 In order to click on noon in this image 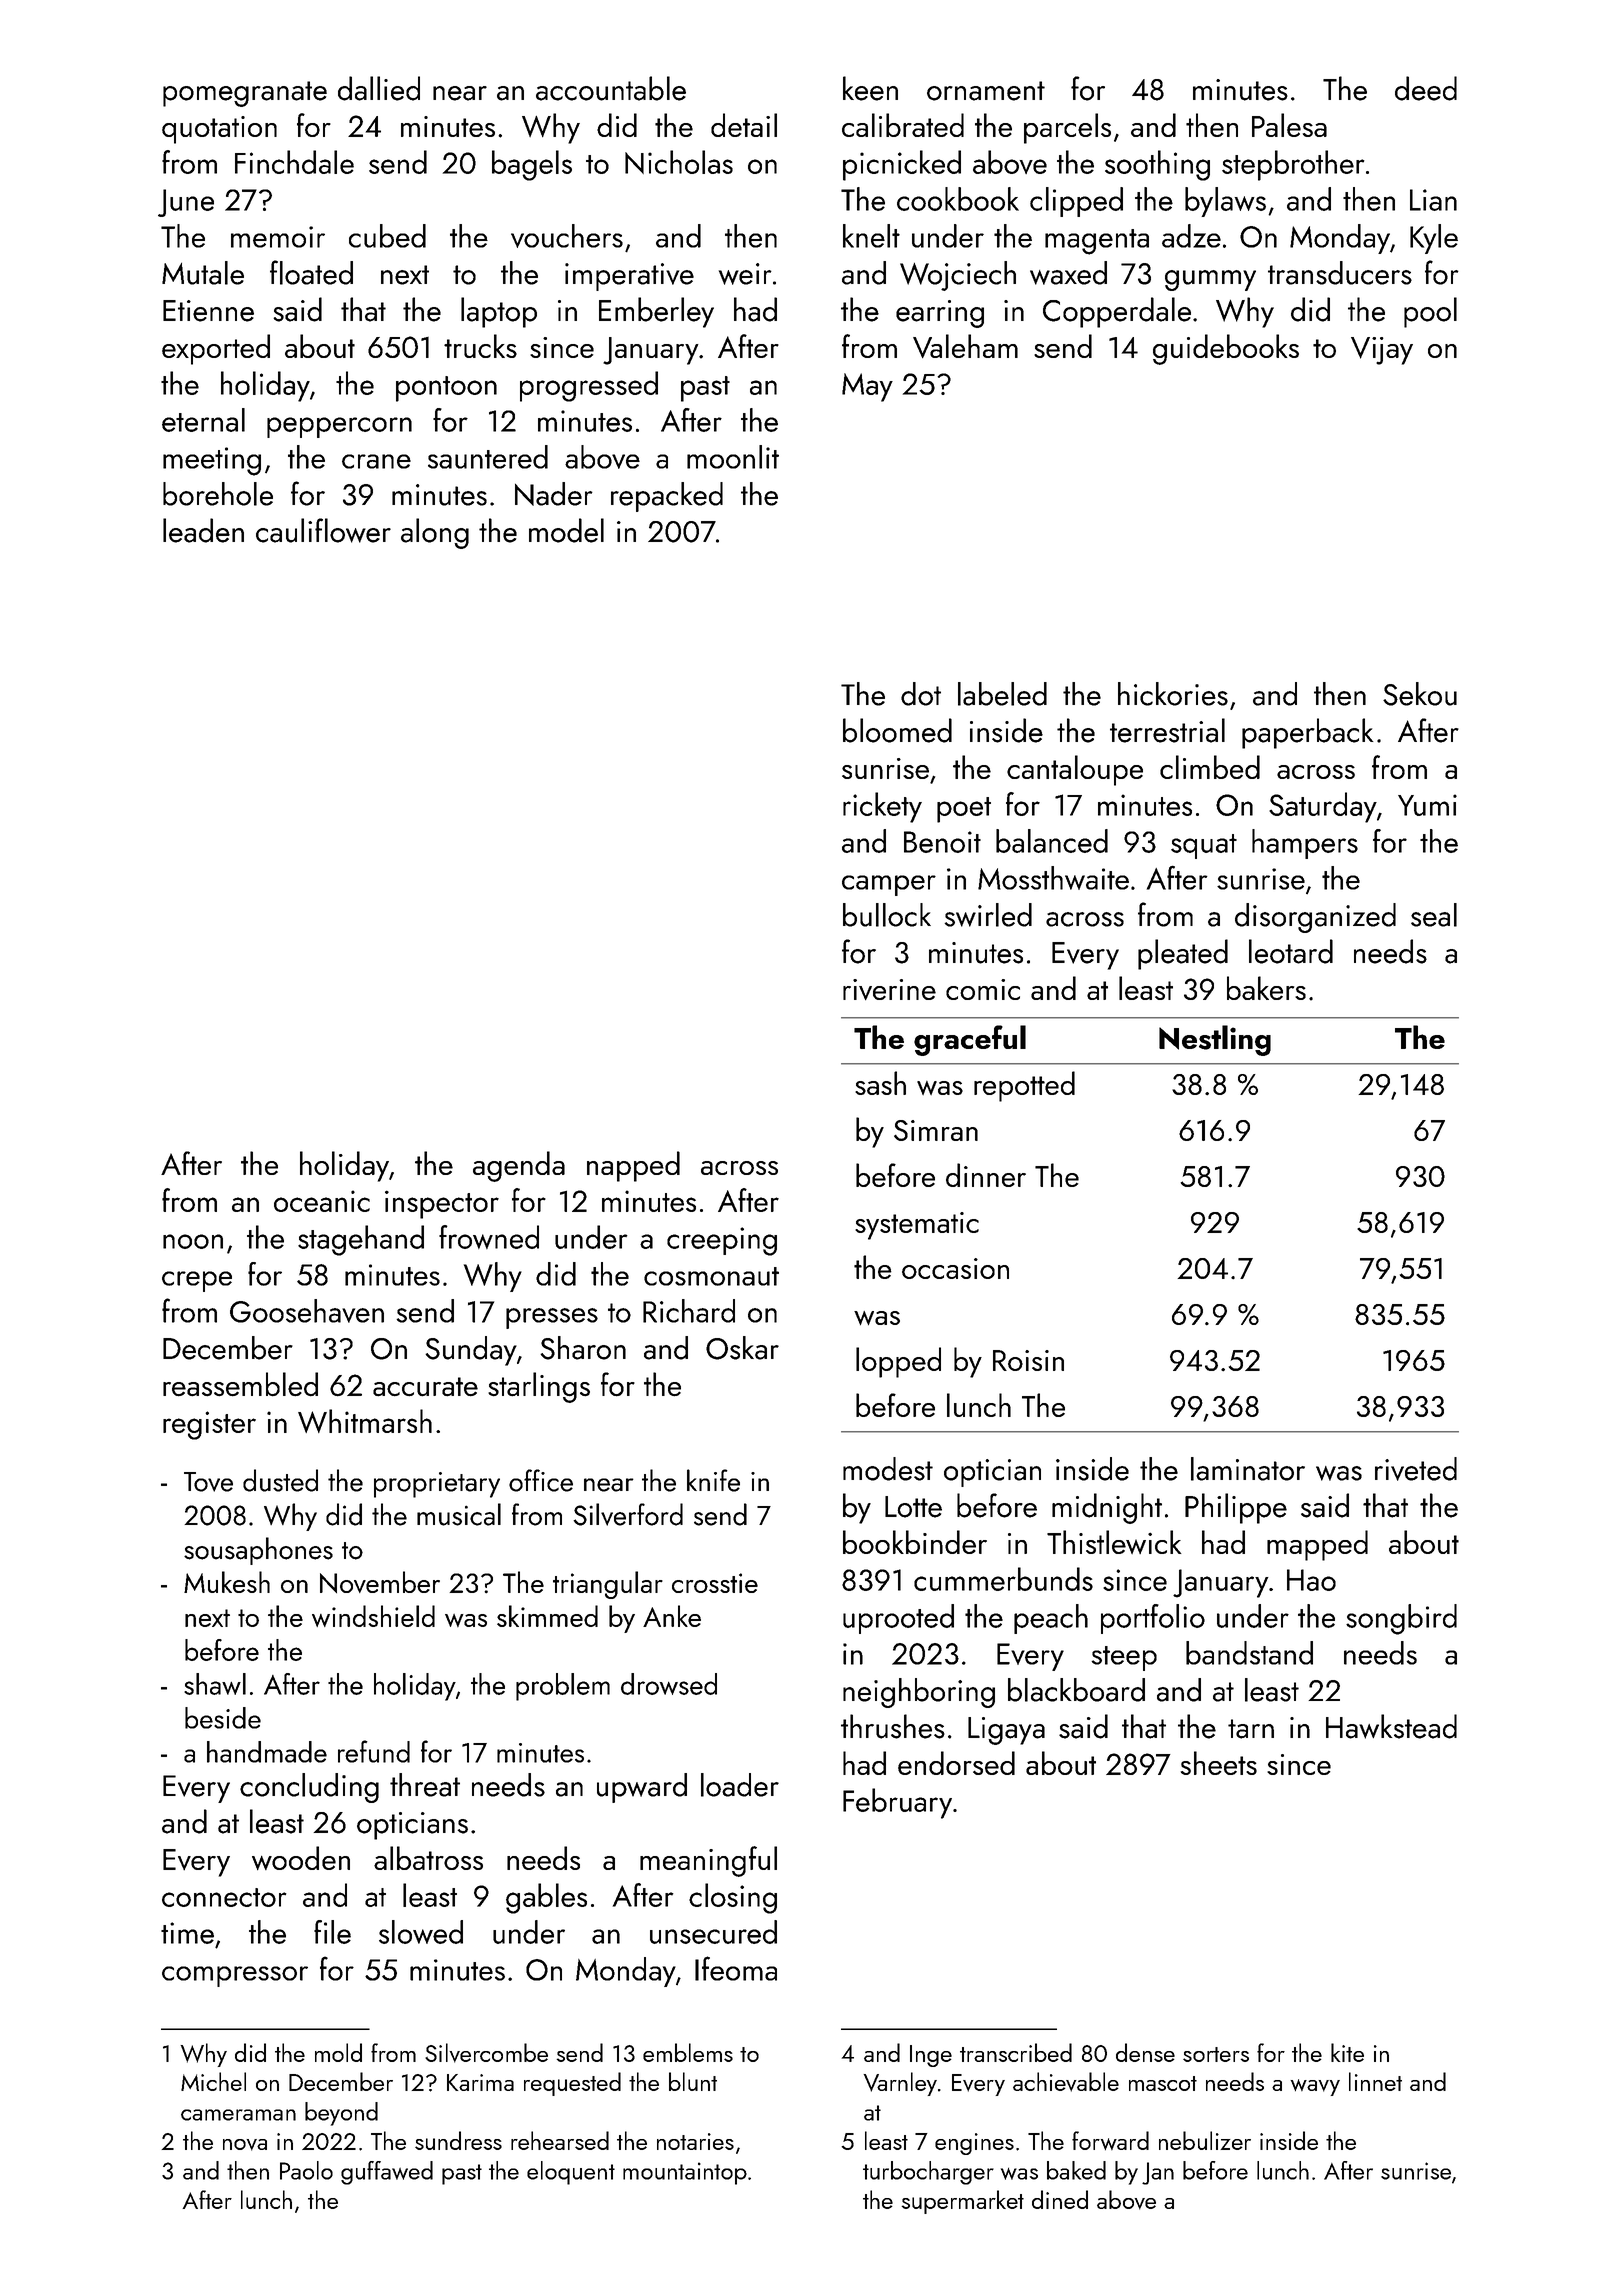, I will do `click(193, 1241)`.
